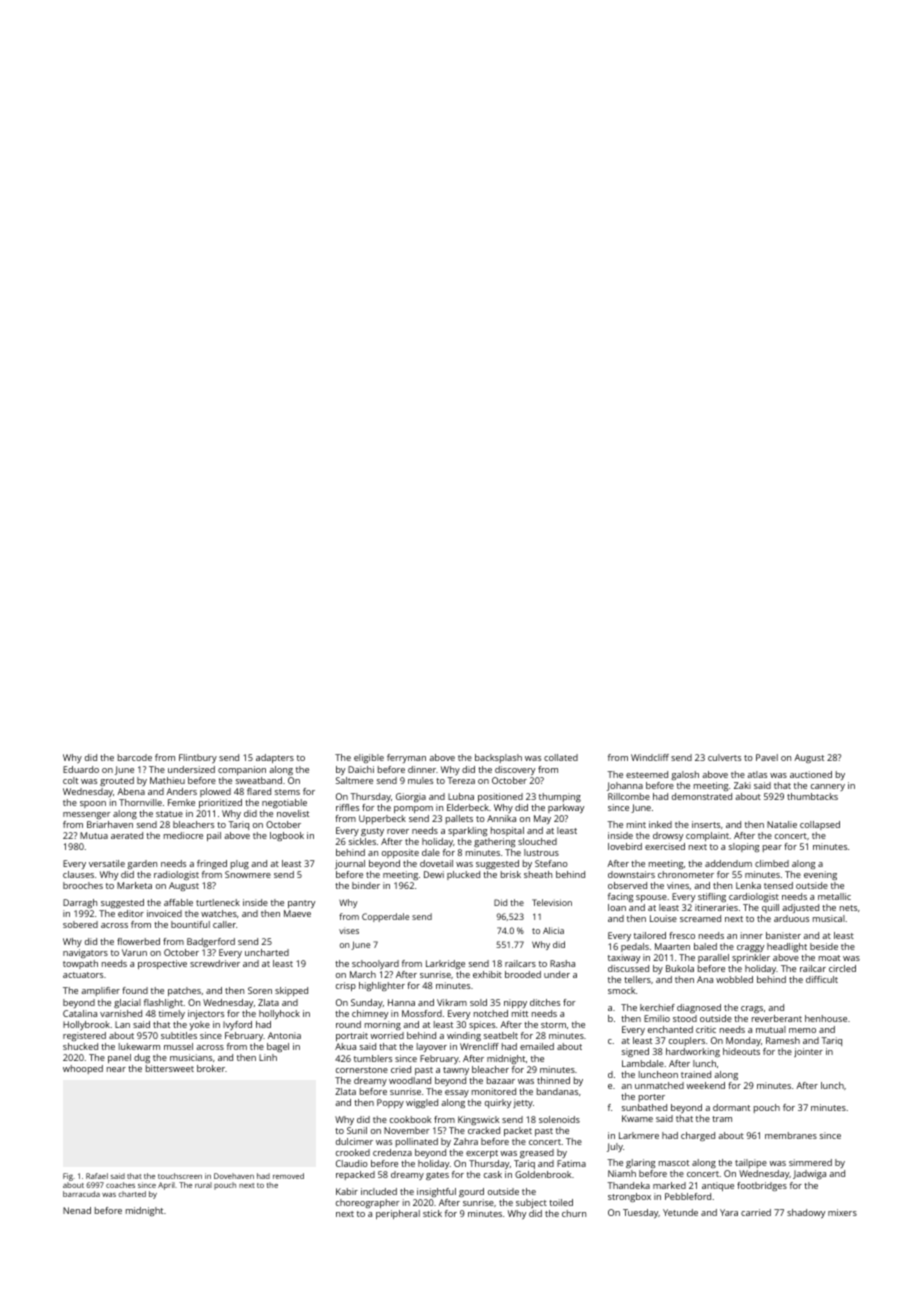 This screenshot has width=924, height=1308. Describe the element at coordinates (464, 1036) in the screenshot. I see `winding` at that location.
